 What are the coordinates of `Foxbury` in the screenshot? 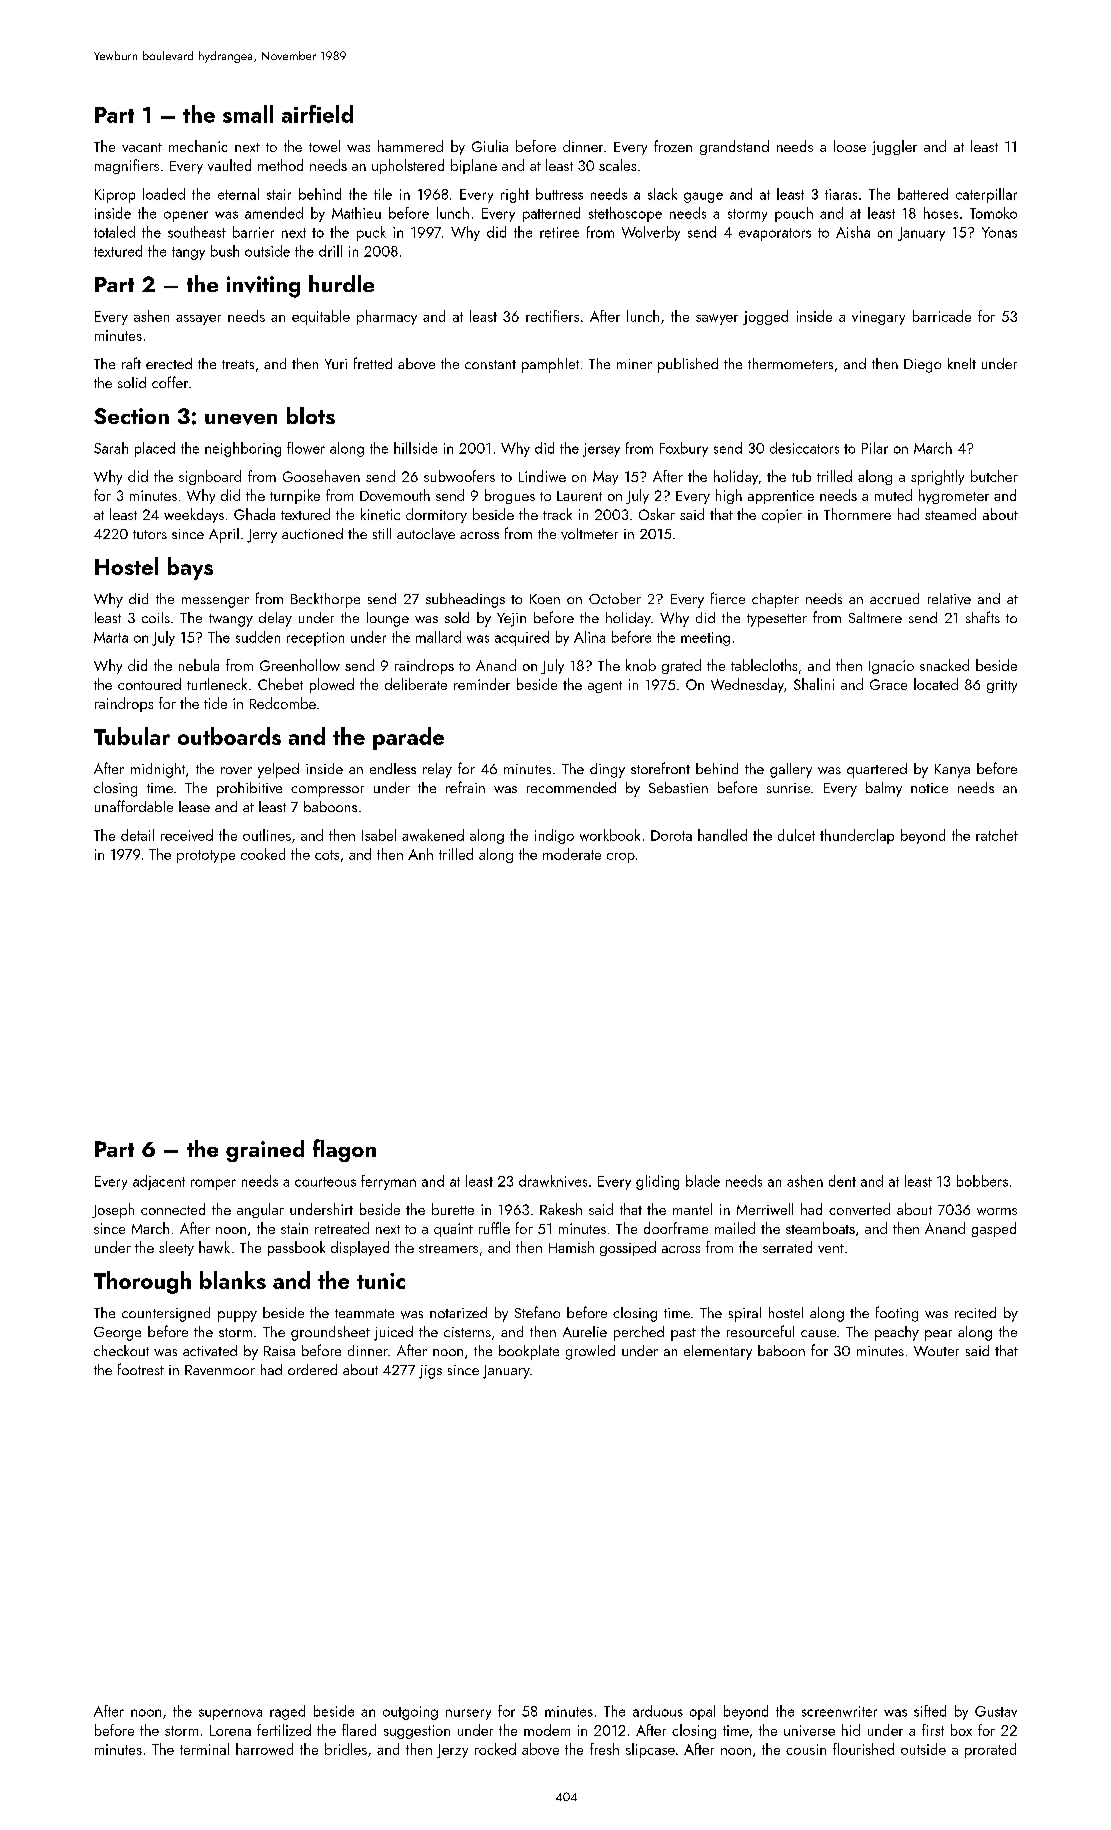 It's located at (684, 449).
